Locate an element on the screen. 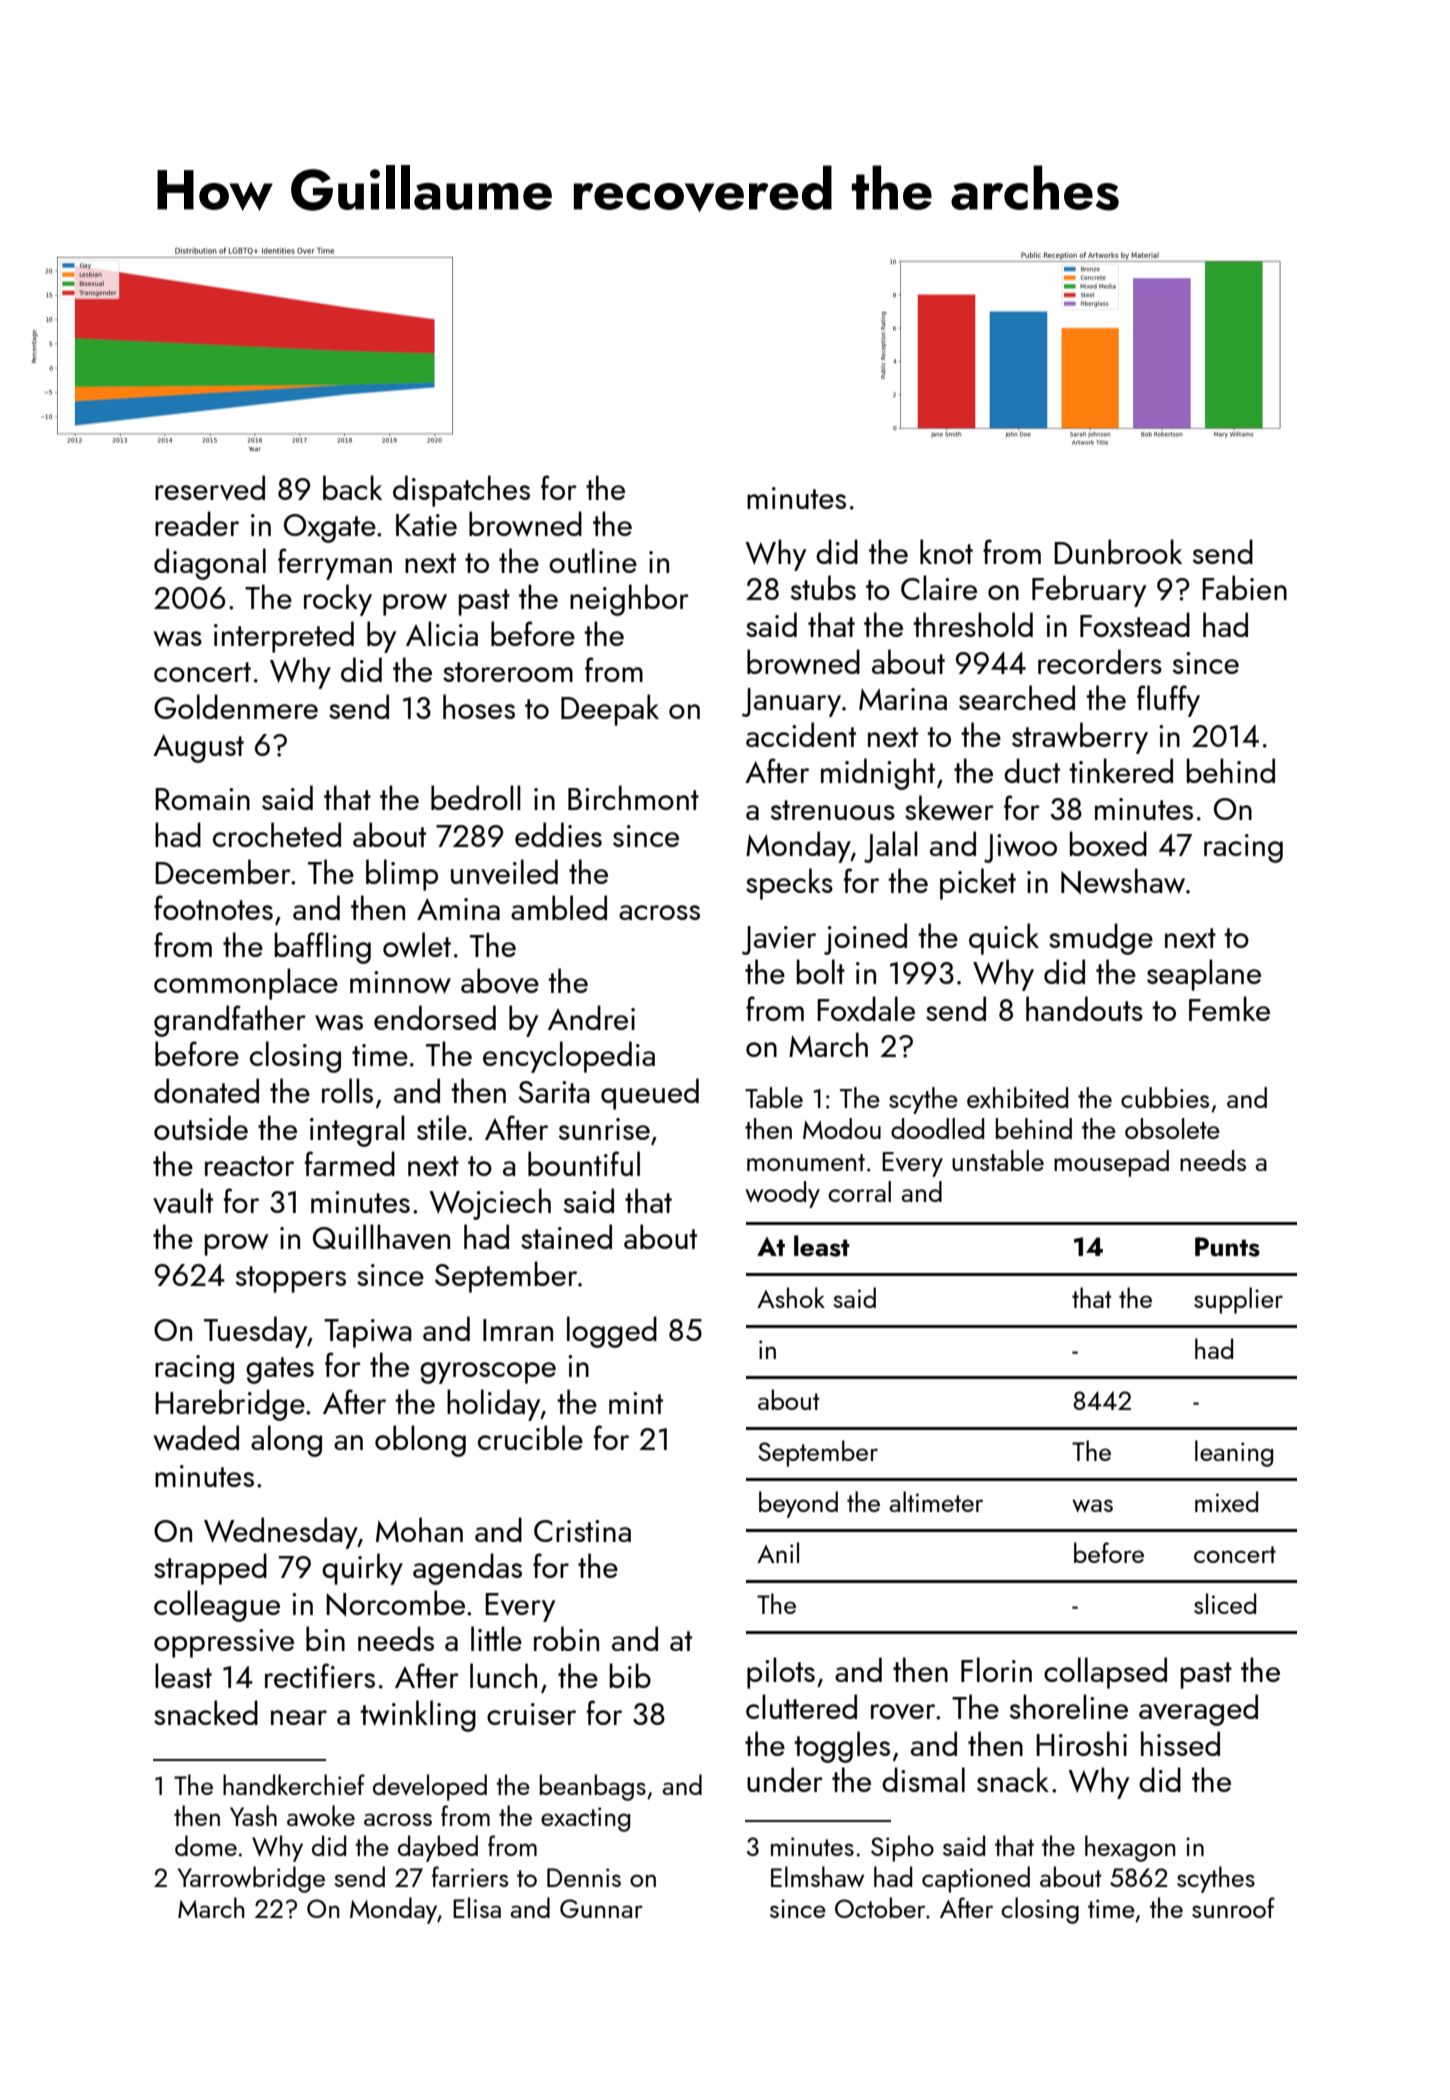  Sipho is located at coordinates (902, 1848).
